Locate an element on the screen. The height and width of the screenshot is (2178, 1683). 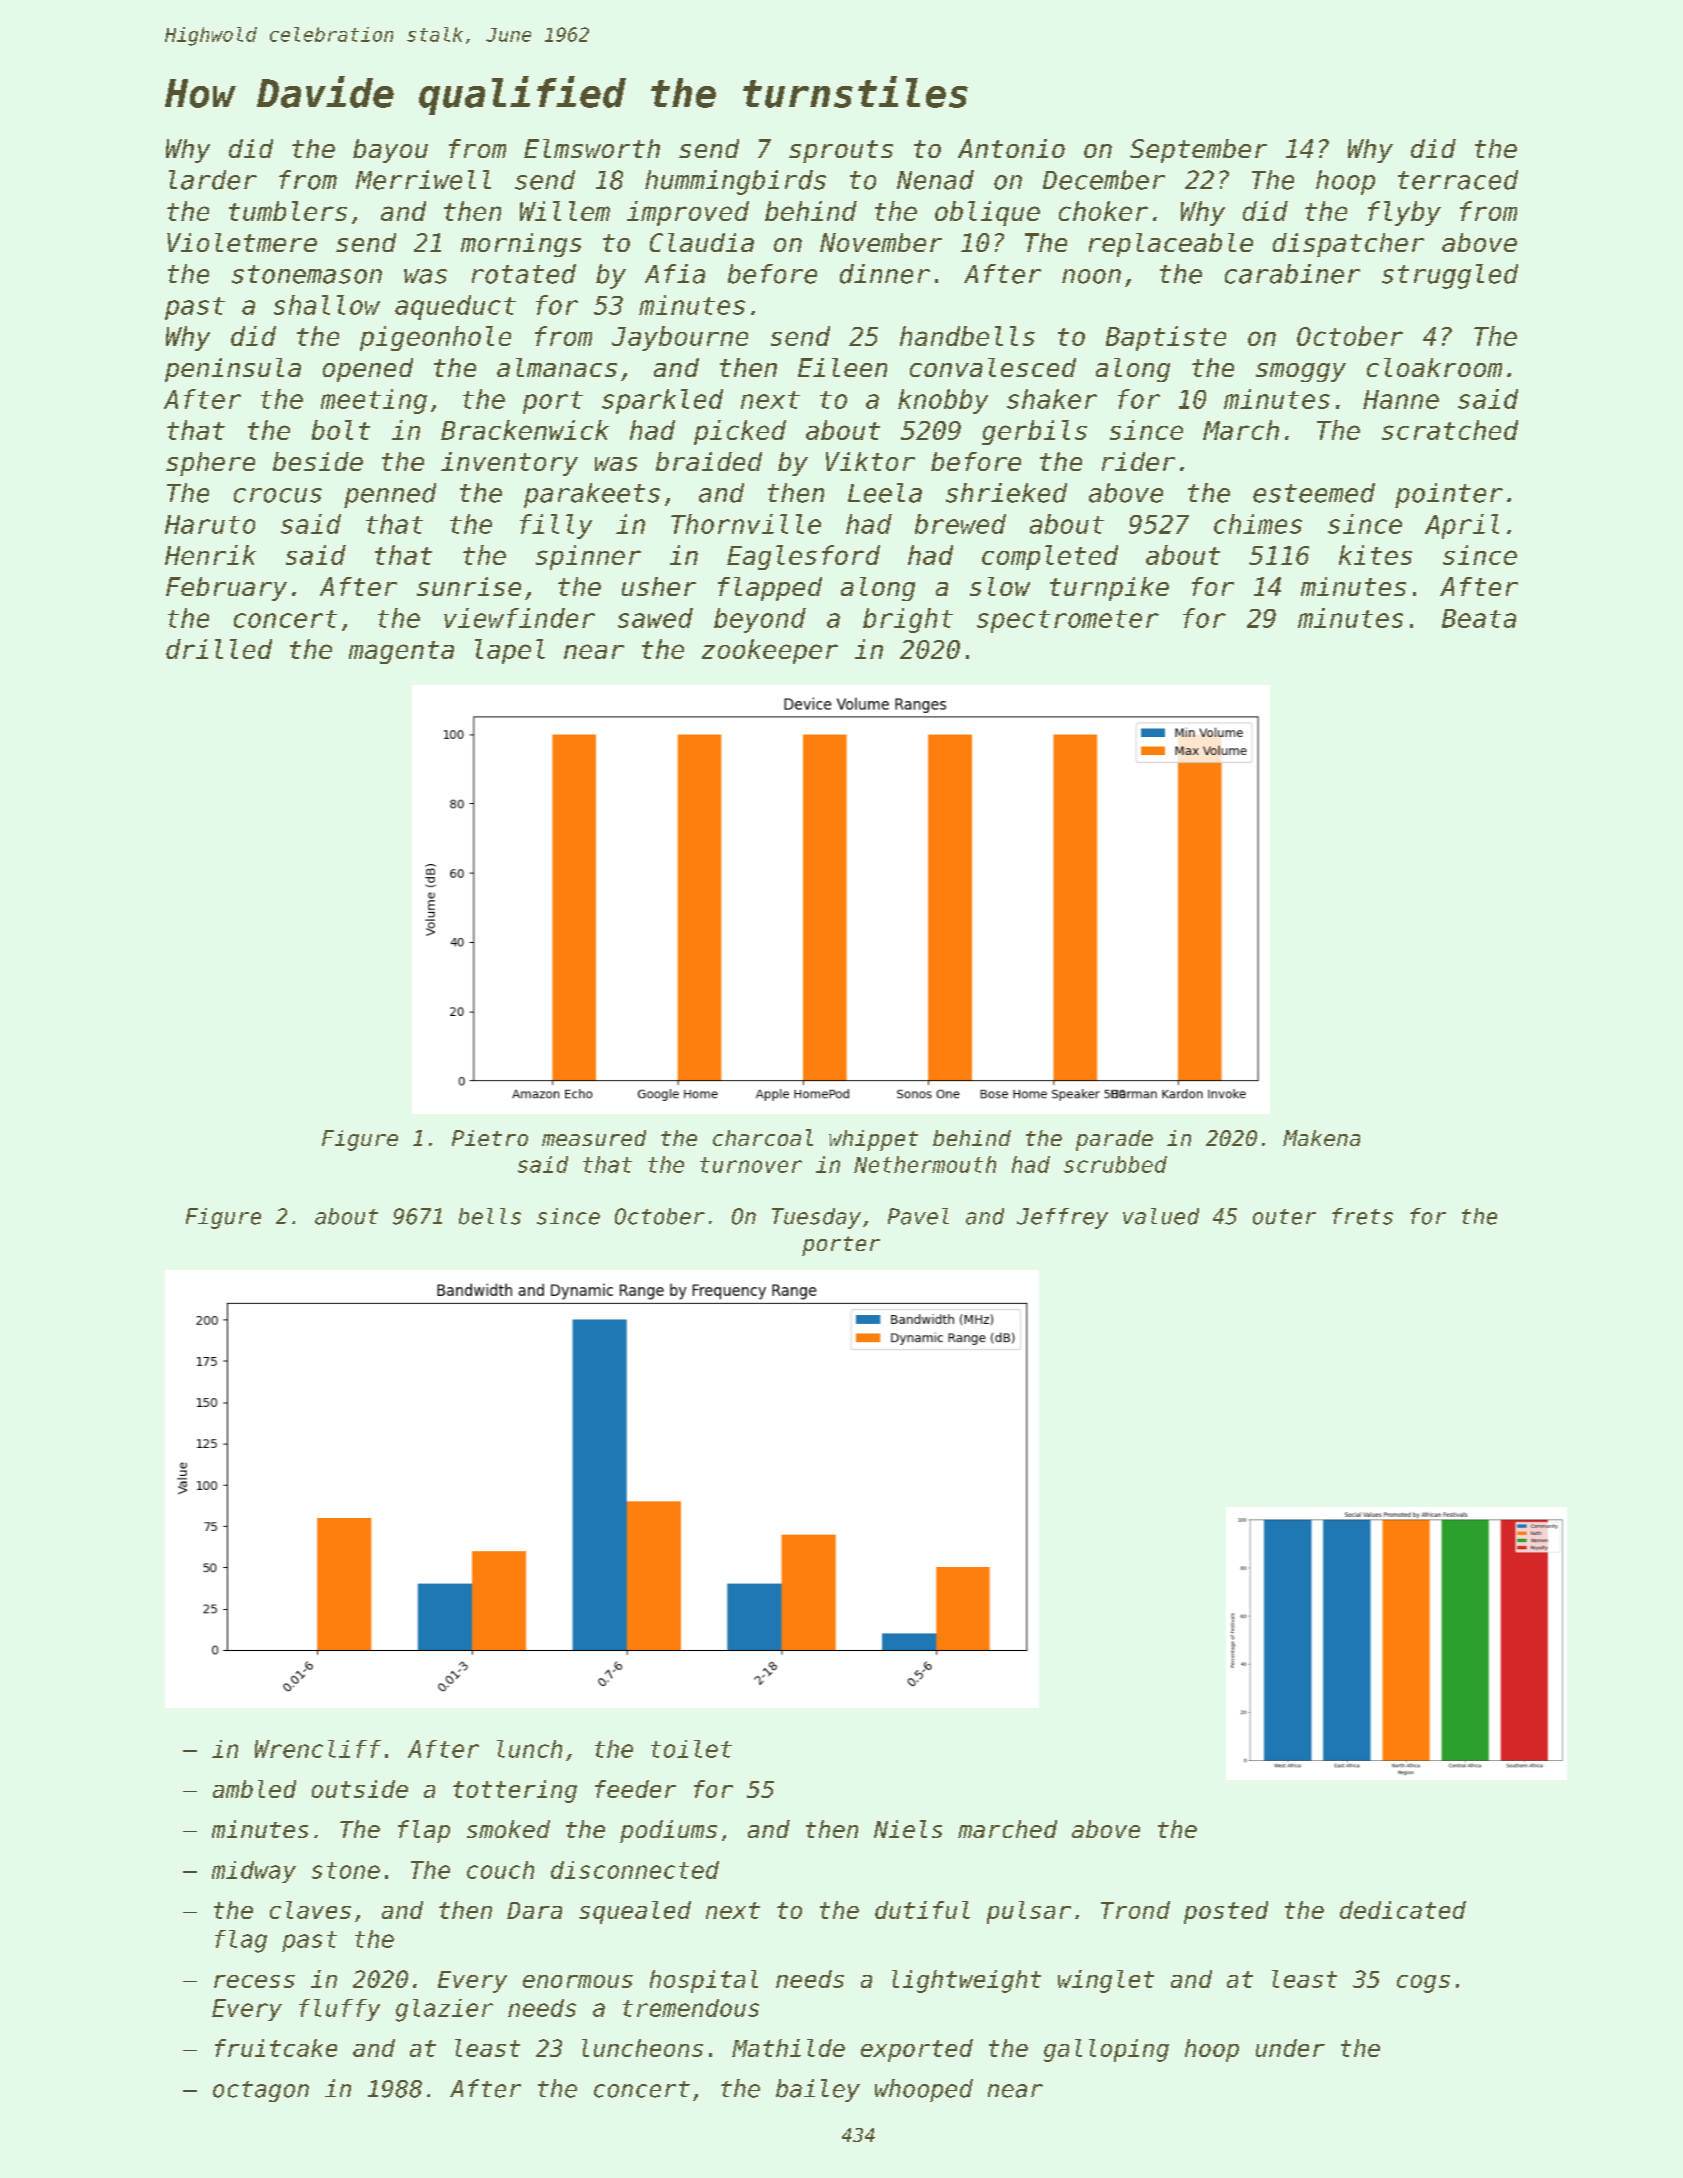
Beata is located at coordinates (1479, 618).
